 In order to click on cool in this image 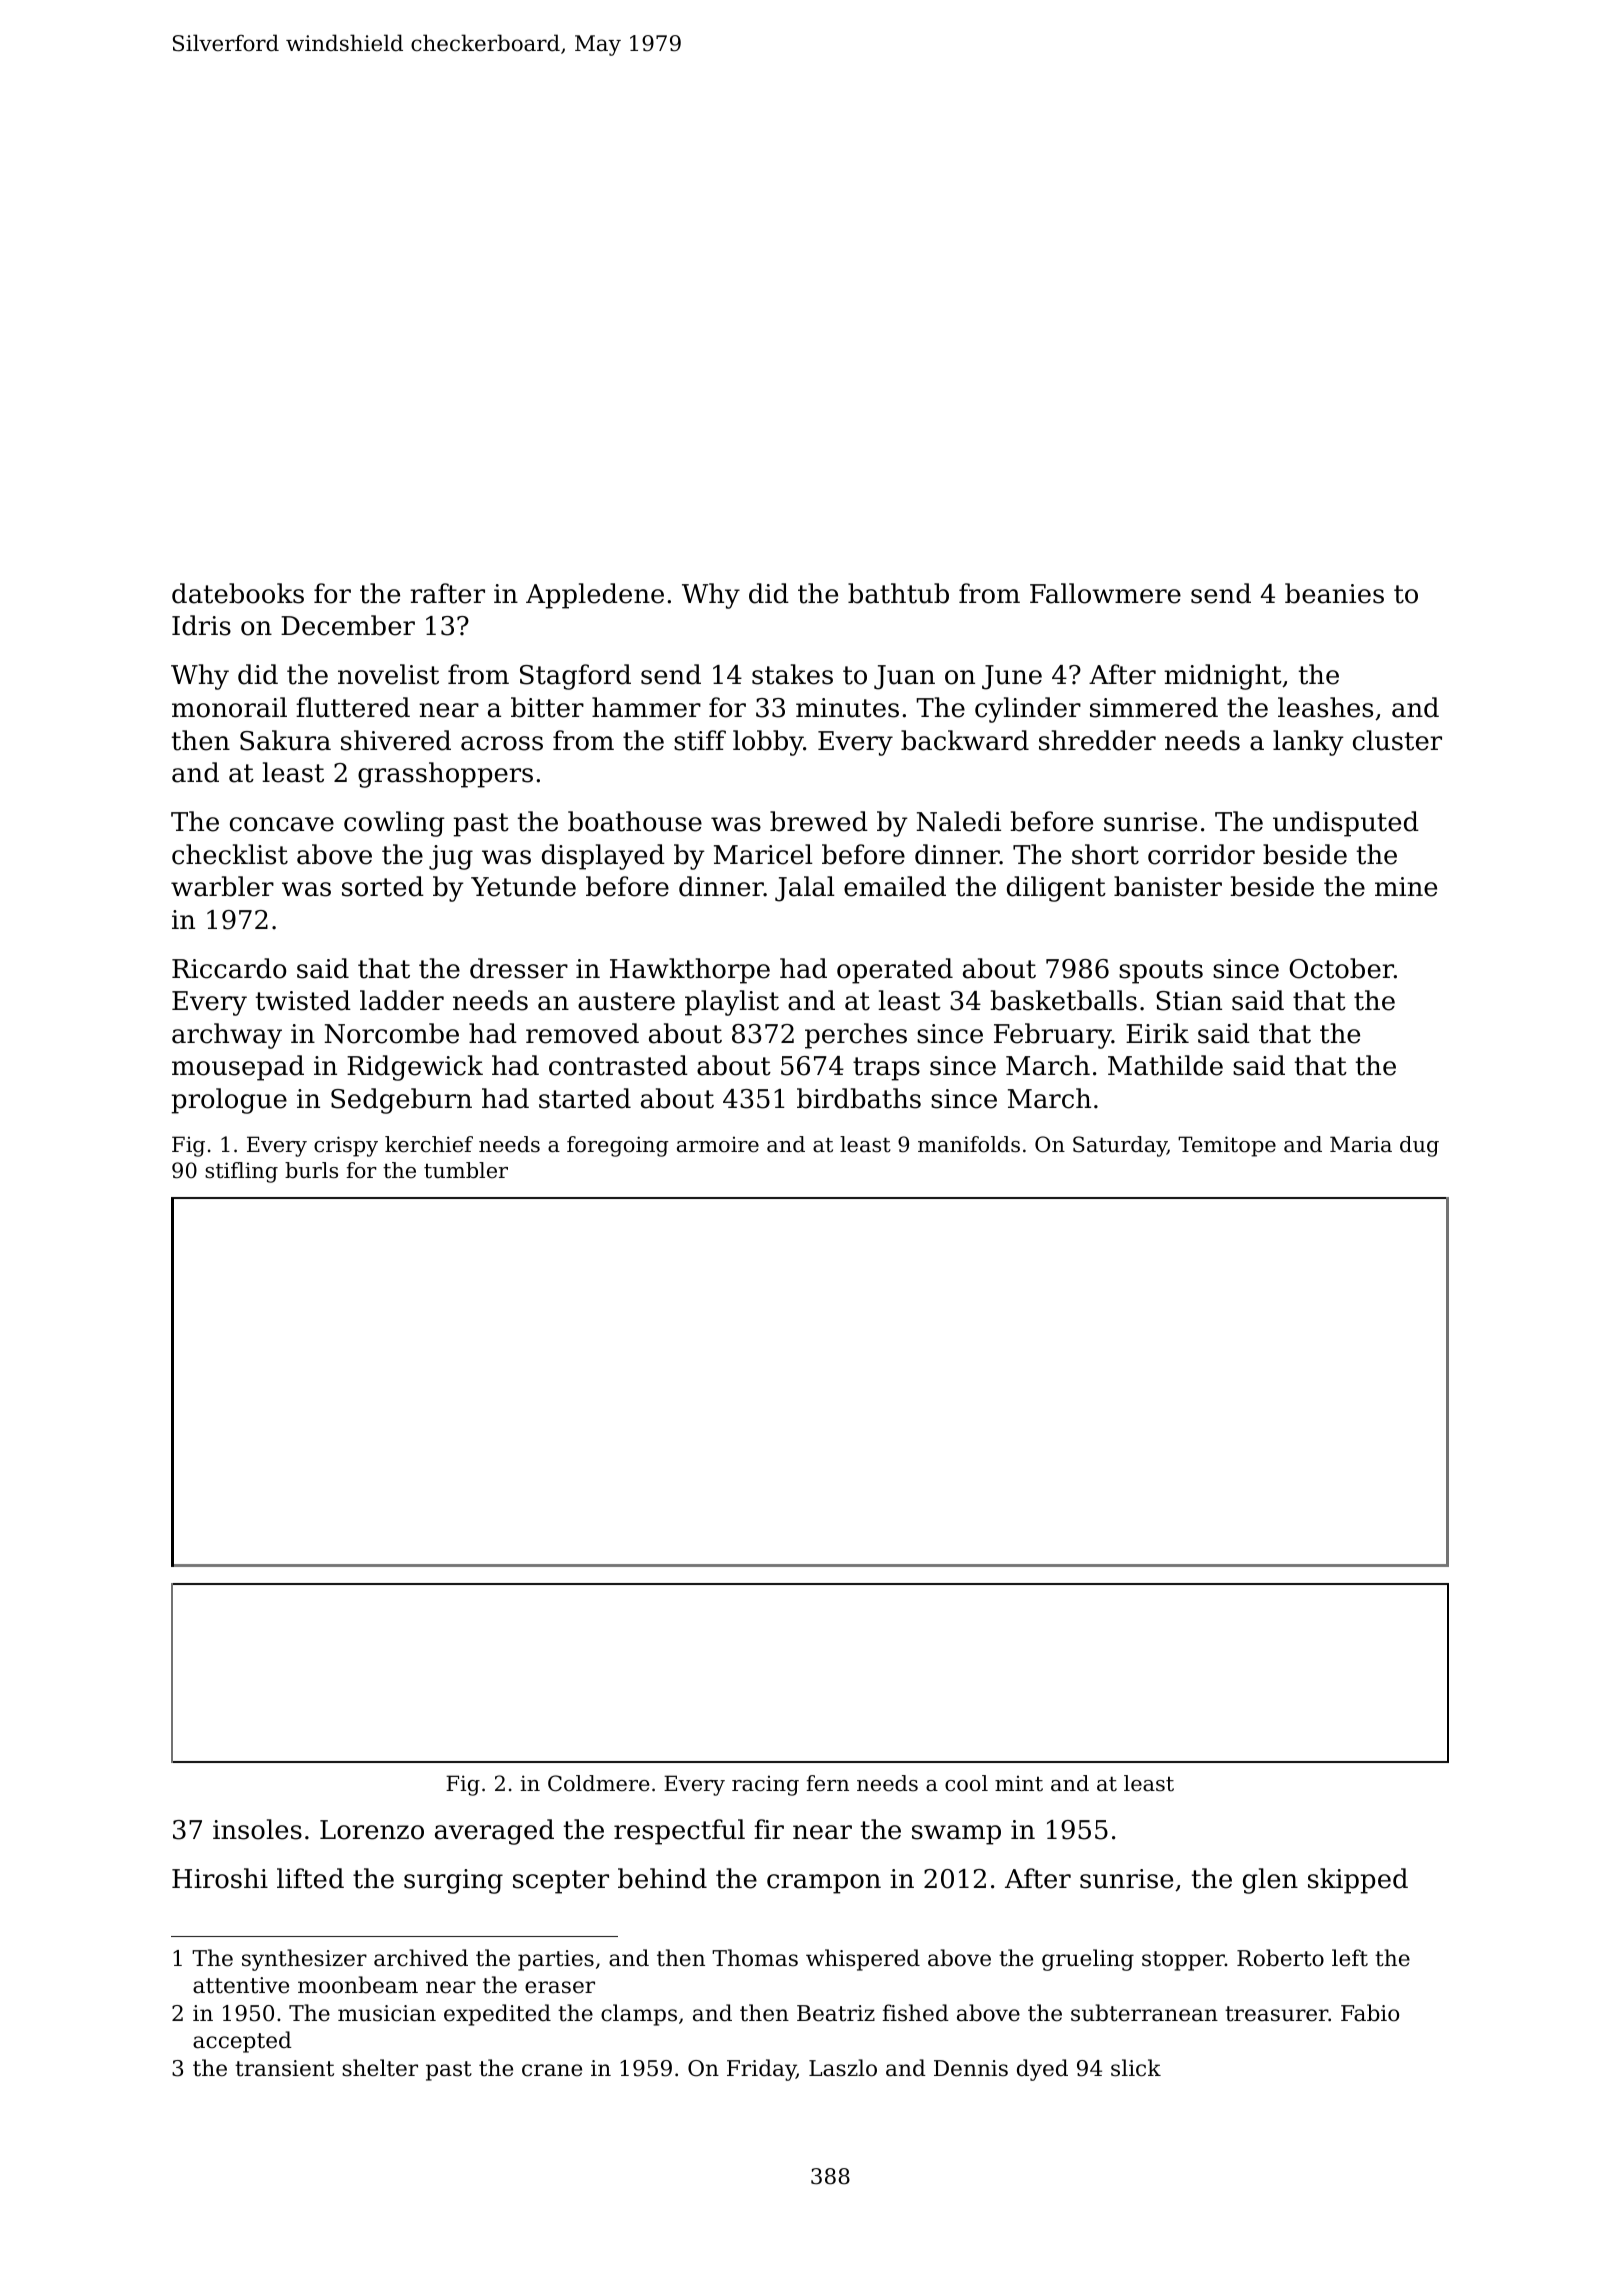, I will do `click(966, 1783)`.
